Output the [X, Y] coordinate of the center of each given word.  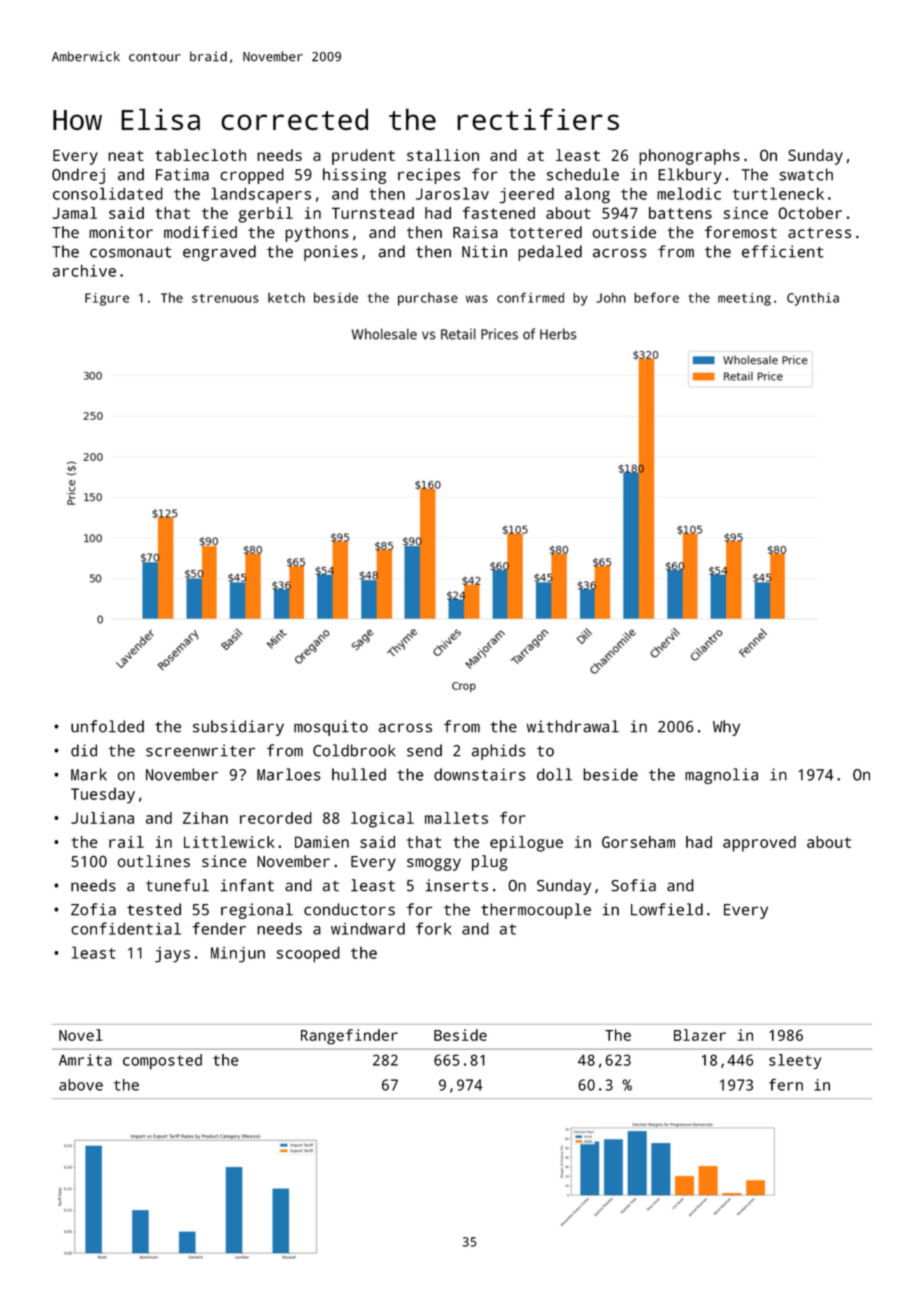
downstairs [479, 774]
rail [126, 842]
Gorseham [638, 842]
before [656, 297]
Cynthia [813, 299]
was [477, 299]
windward [368, 928]
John [611, 298]
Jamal [75, 213]
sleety [795, 1062]
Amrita [85, 1060]
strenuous [225, 298]
